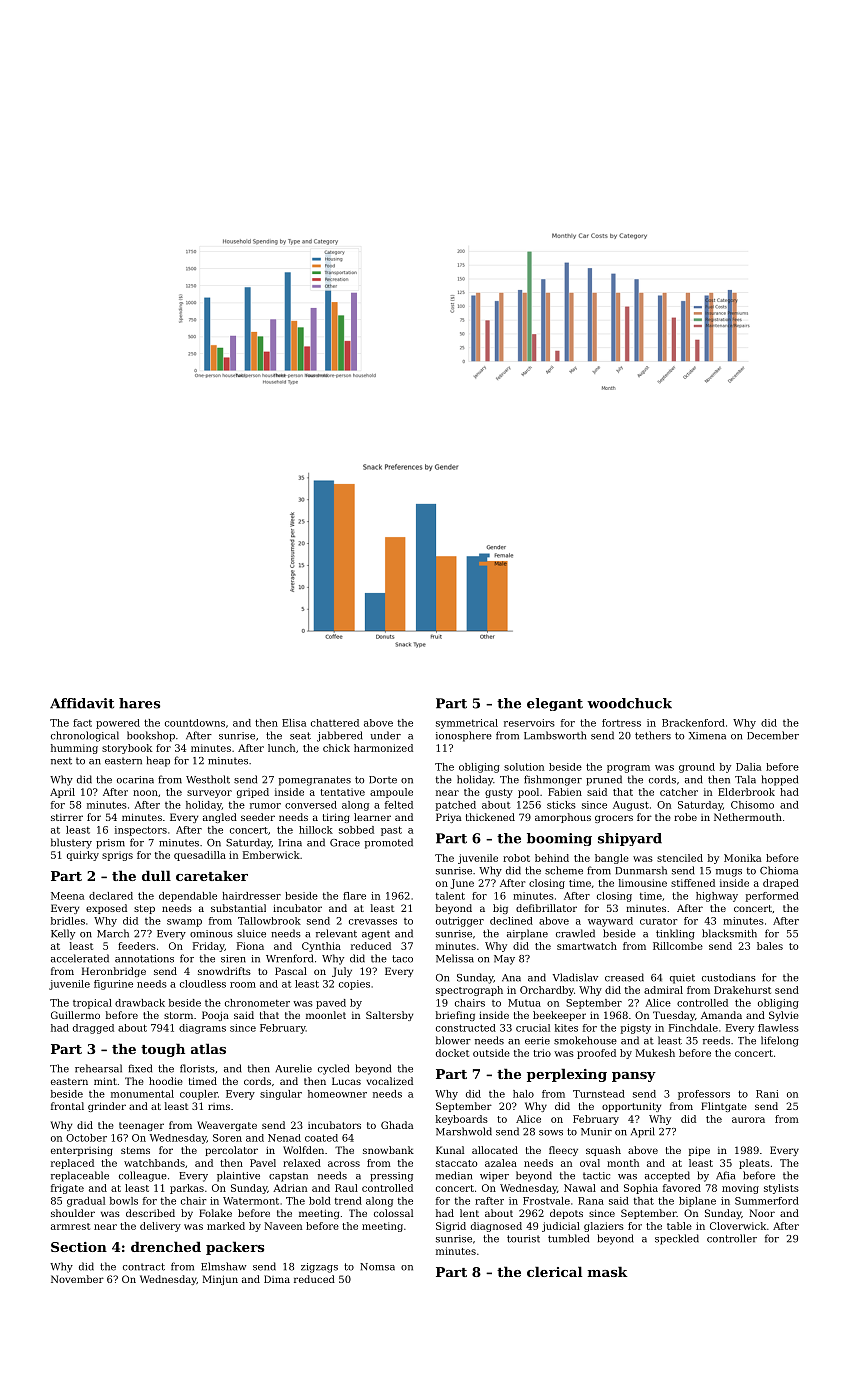  What do you see at coordinates (70, 1226) in the screenshot?
I see `armrest` at bounding box center [70, 1226].
